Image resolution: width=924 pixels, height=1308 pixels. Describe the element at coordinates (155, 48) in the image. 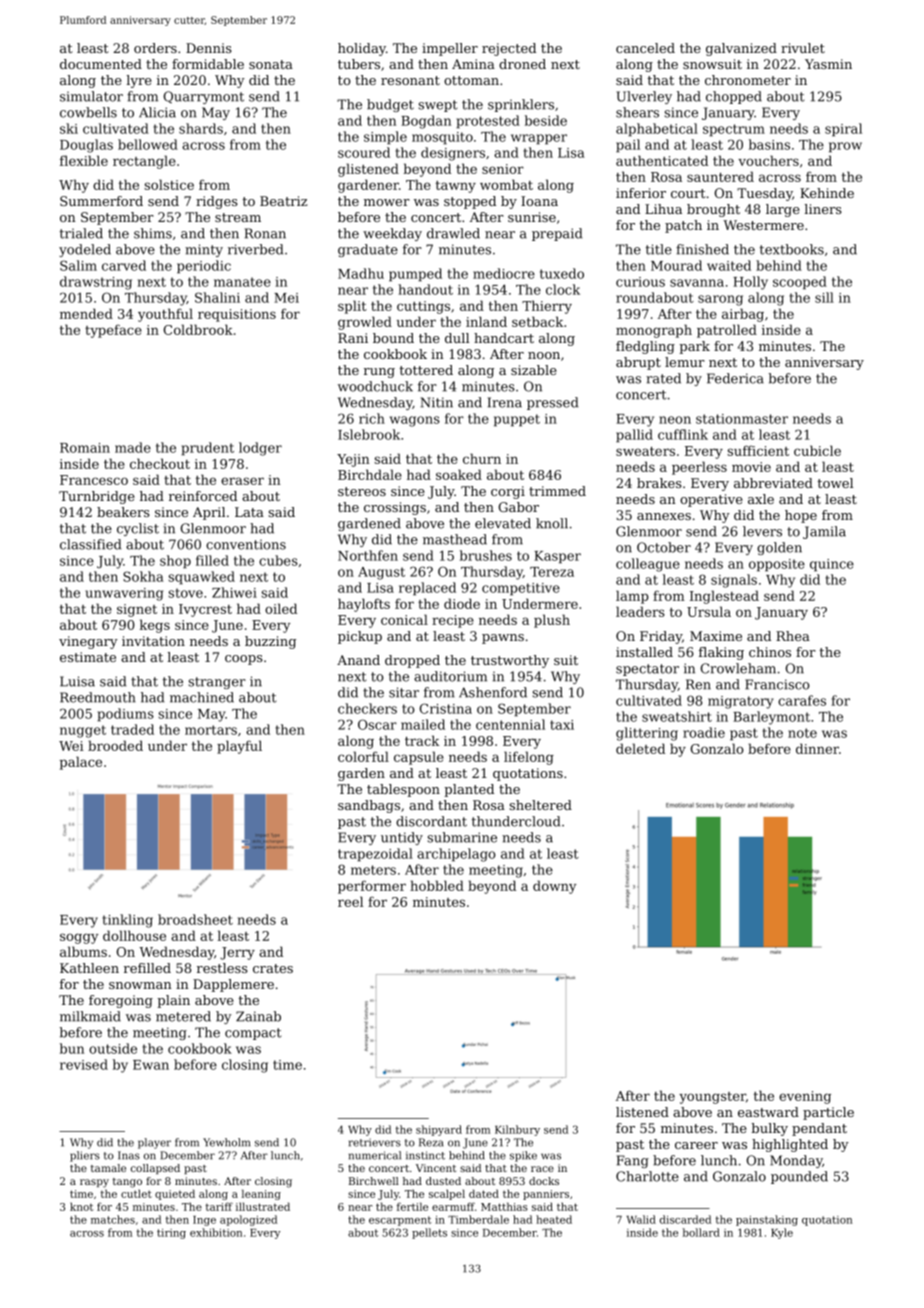

I see `orders` at that location.
